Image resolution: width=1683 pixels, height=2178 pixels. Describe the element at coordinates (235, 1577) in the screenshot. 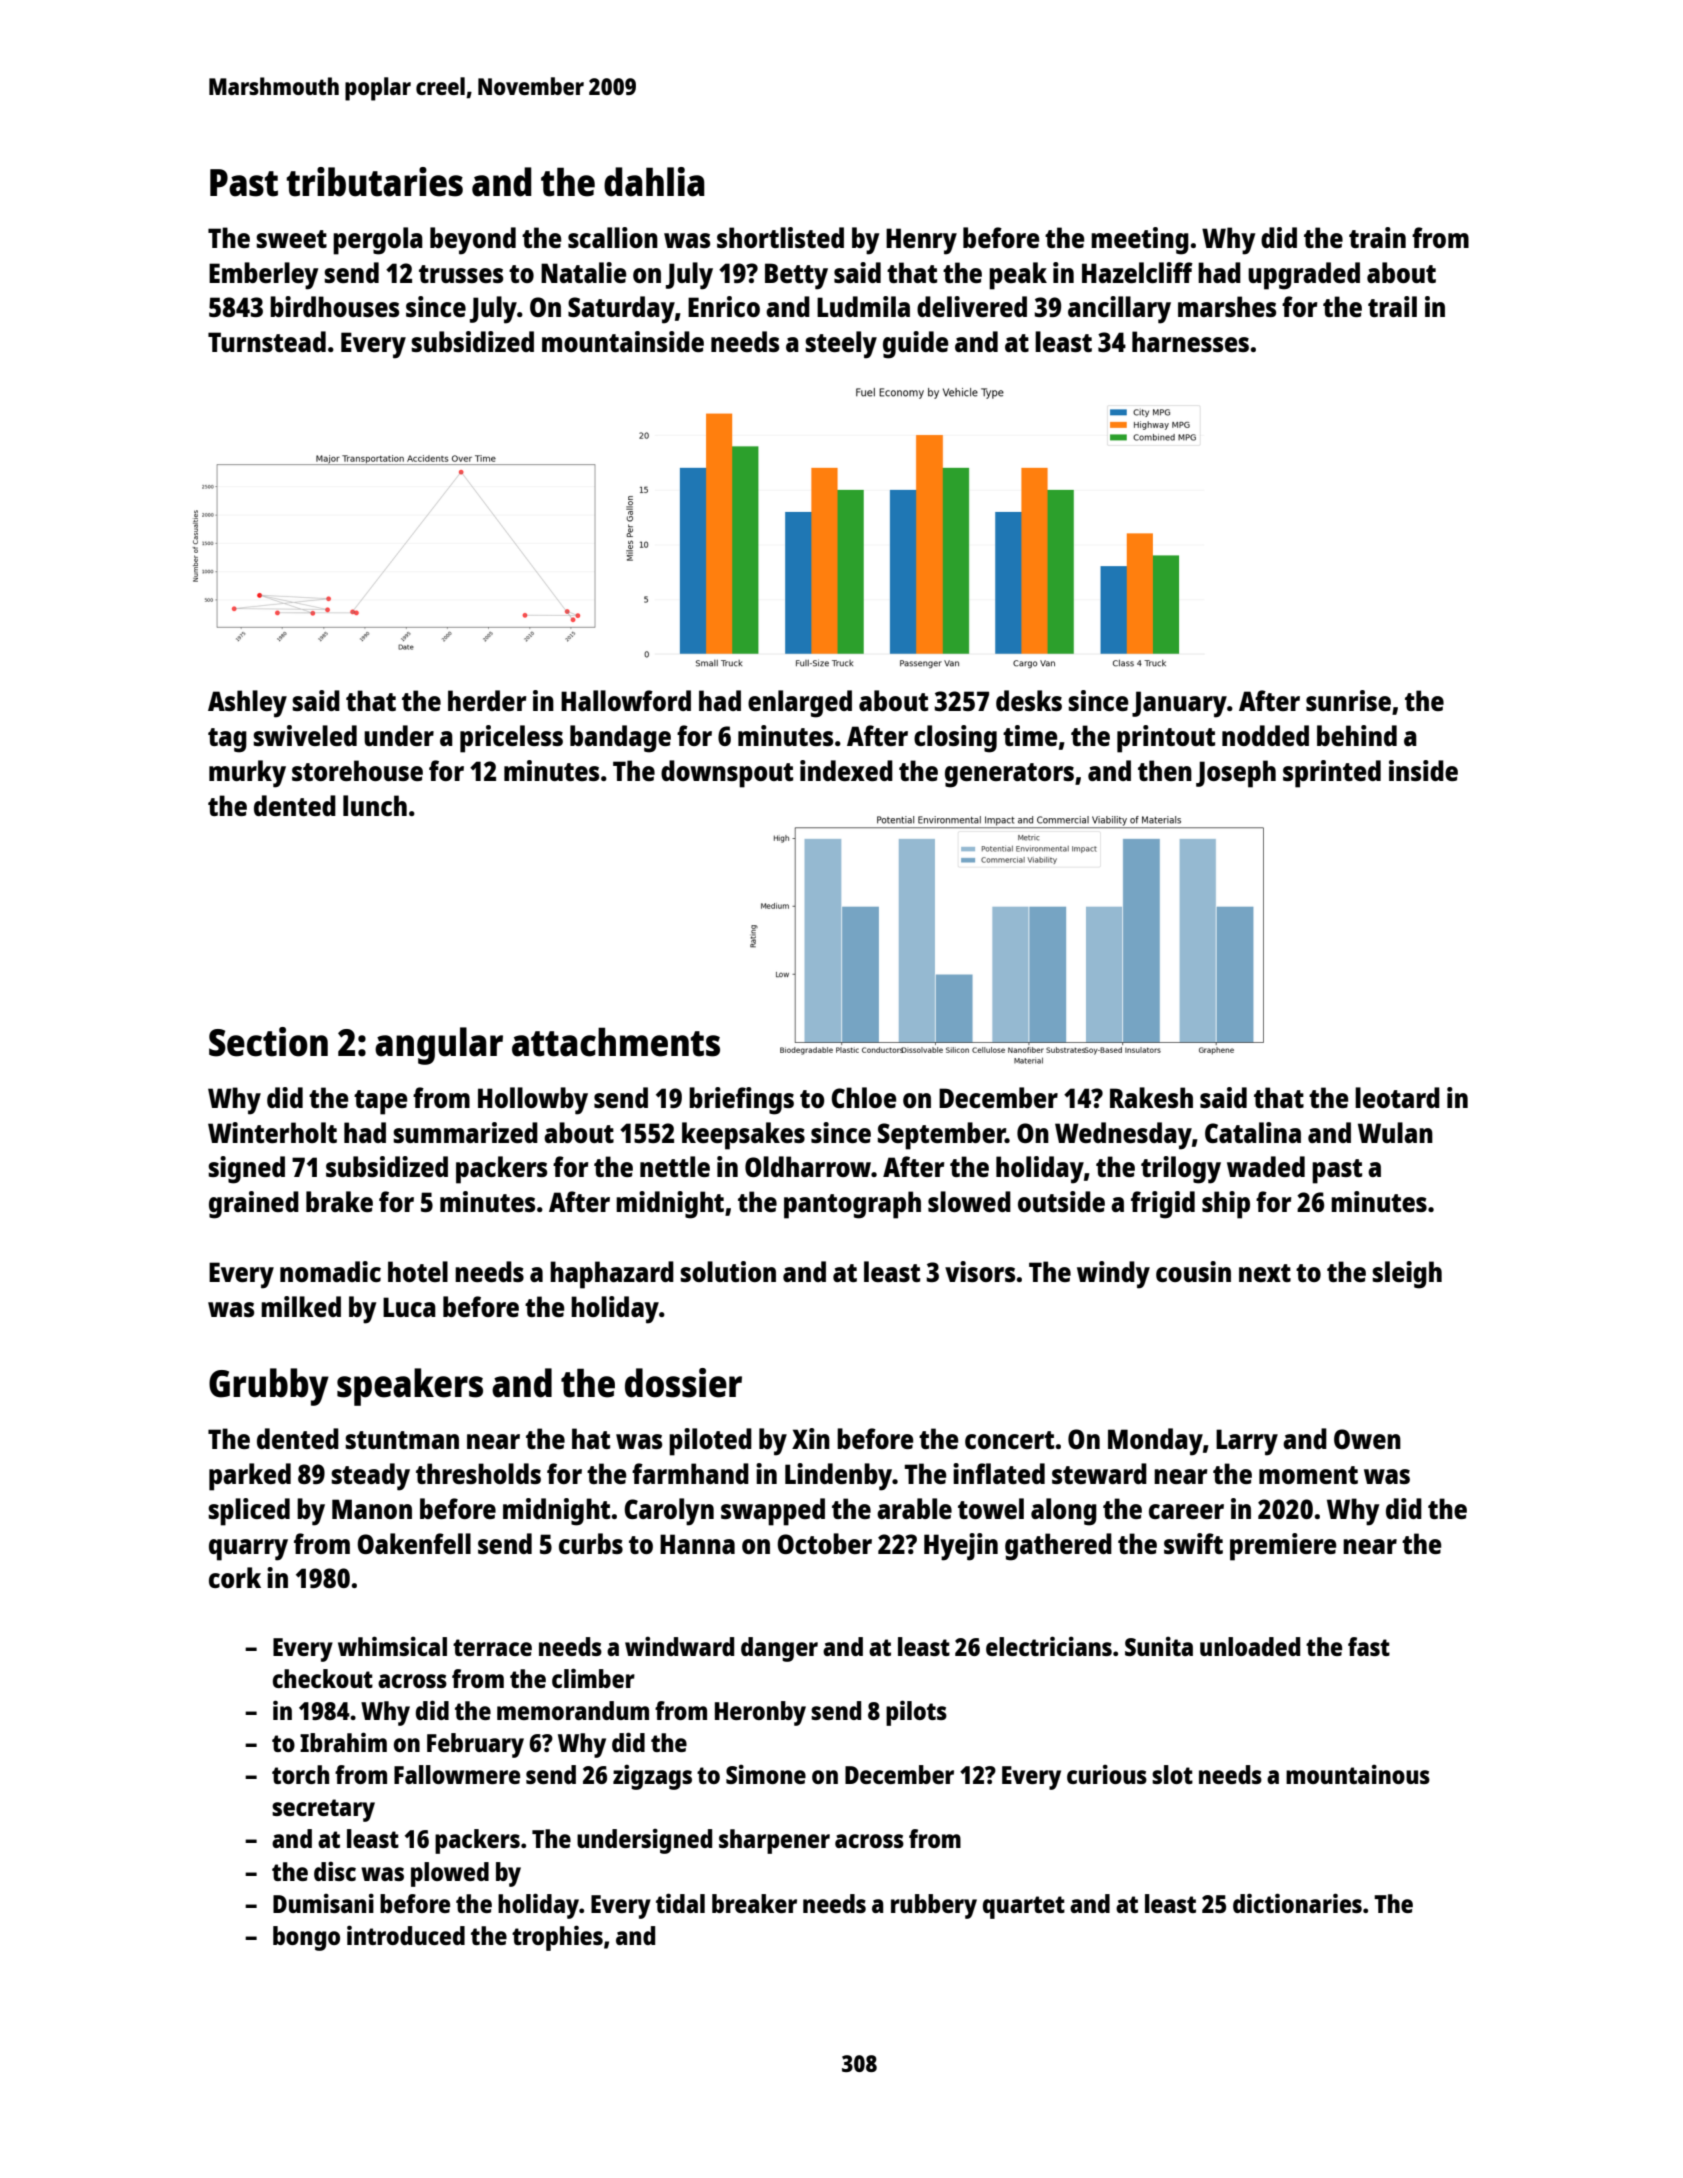

I see `cork` at that location.
